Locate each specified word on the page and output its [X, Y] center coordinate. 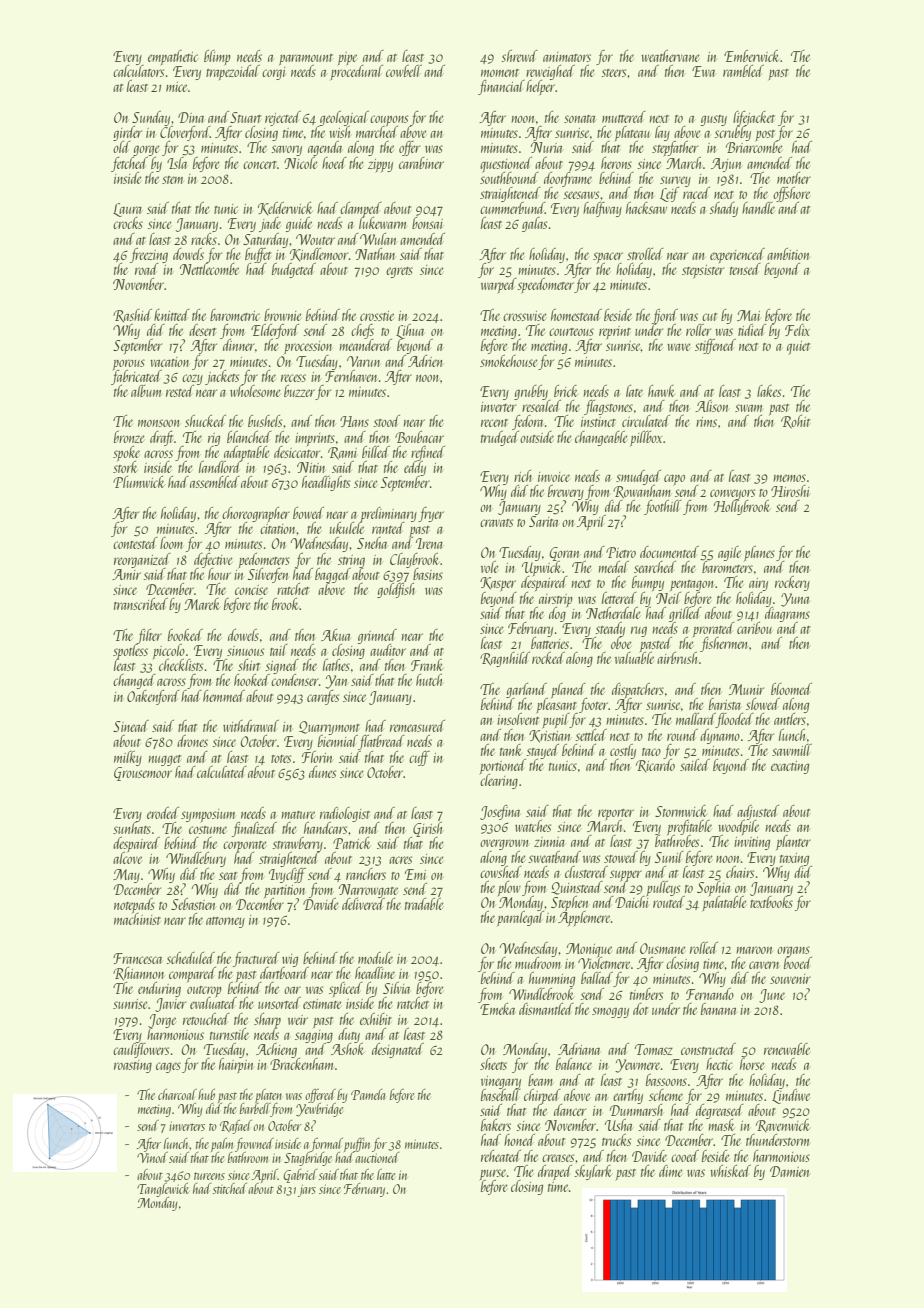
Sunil [669, 857]
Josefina [500, 812]
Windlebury [196, 859]
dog [557, 614]
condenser [295, 680]
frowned [255, 1144]
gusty [714, 120]
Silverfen [268, 575]
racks [204, 239]
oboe [621, 643]
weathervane [670, 56]
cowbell [404, 71]
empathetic [173, 57]
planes [759, 553]
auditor [388, 650]
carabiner [421, 163]
